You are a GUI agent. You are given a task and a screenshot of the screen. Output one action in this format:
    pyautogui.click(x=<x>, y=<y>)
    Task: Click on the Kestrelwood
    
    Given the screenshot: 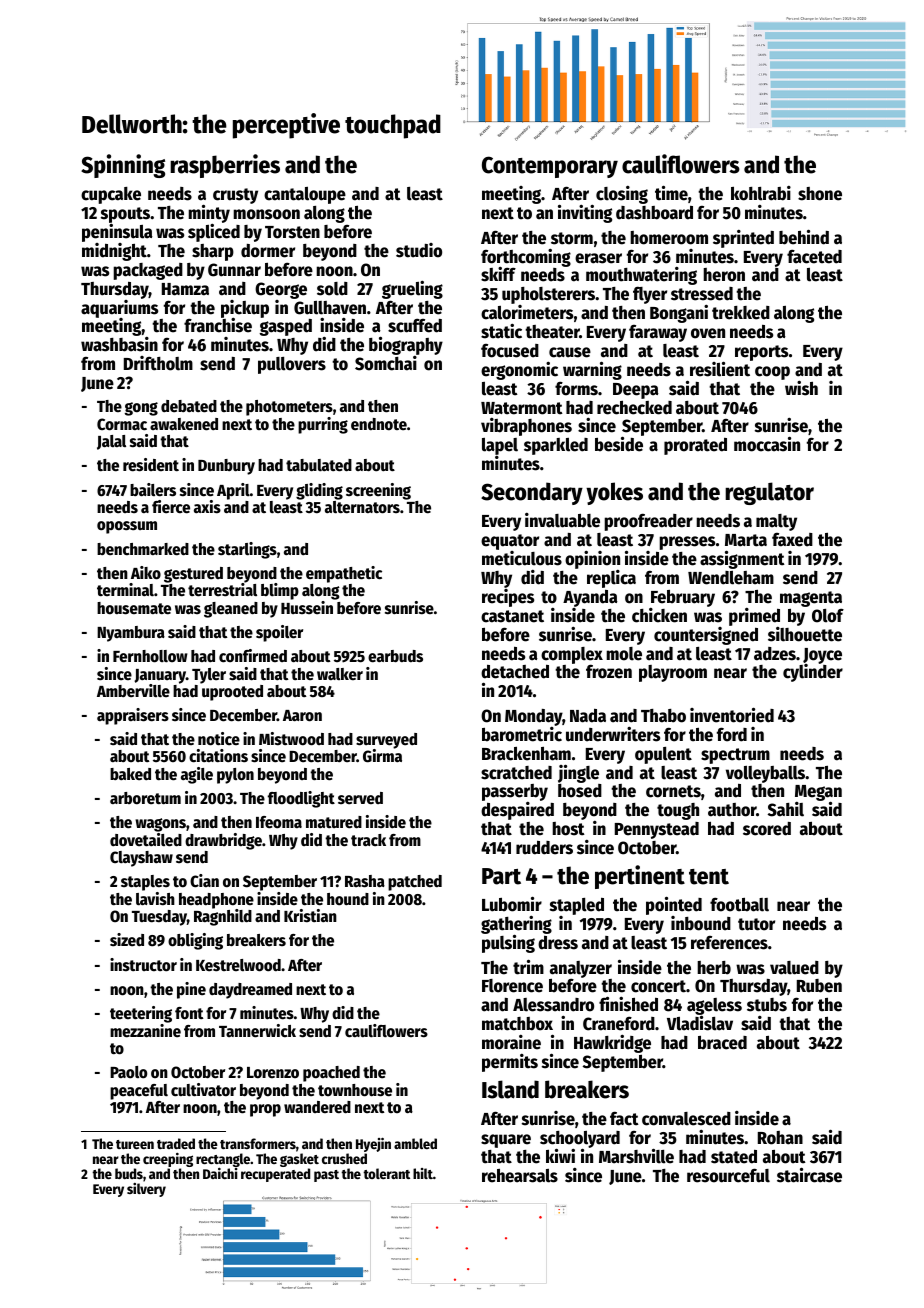 What is the action you would take?
    pyautogui.click(x=238, y=965)
